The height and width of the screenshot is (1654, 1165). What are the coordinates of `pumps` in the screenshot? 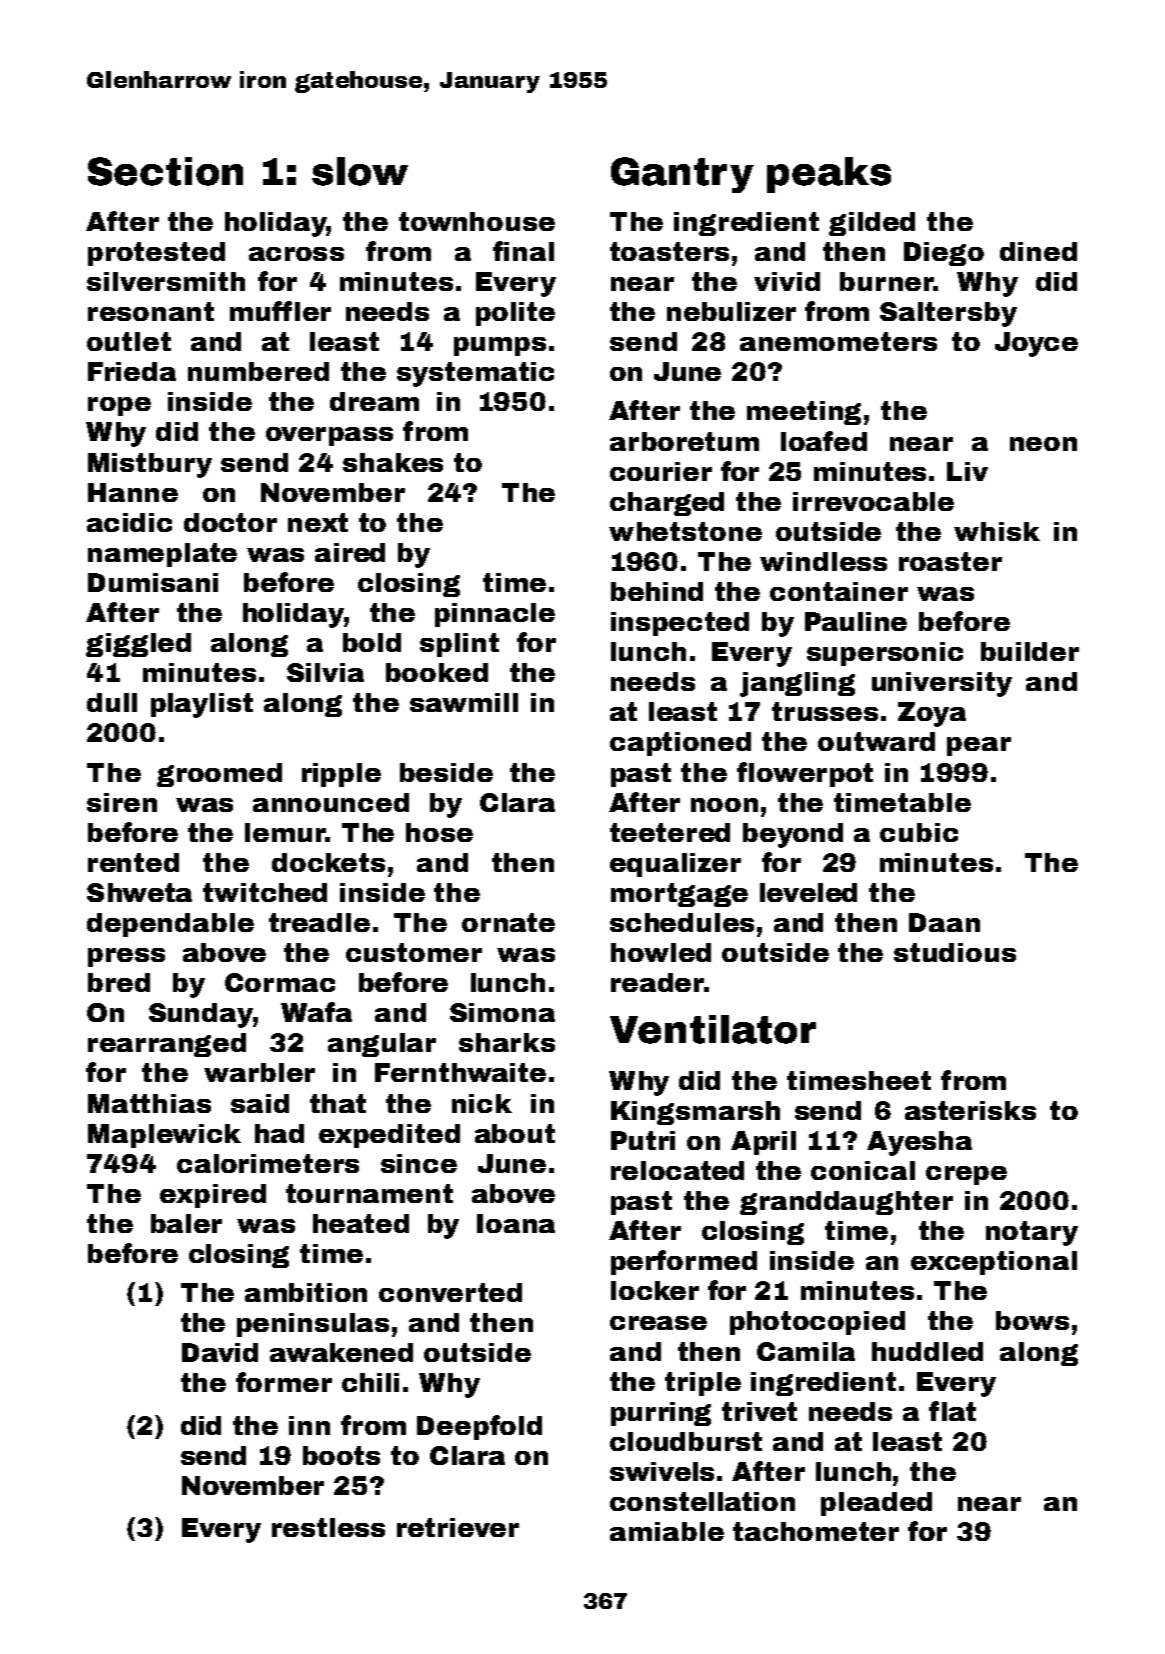 It's located at (500, 346).
